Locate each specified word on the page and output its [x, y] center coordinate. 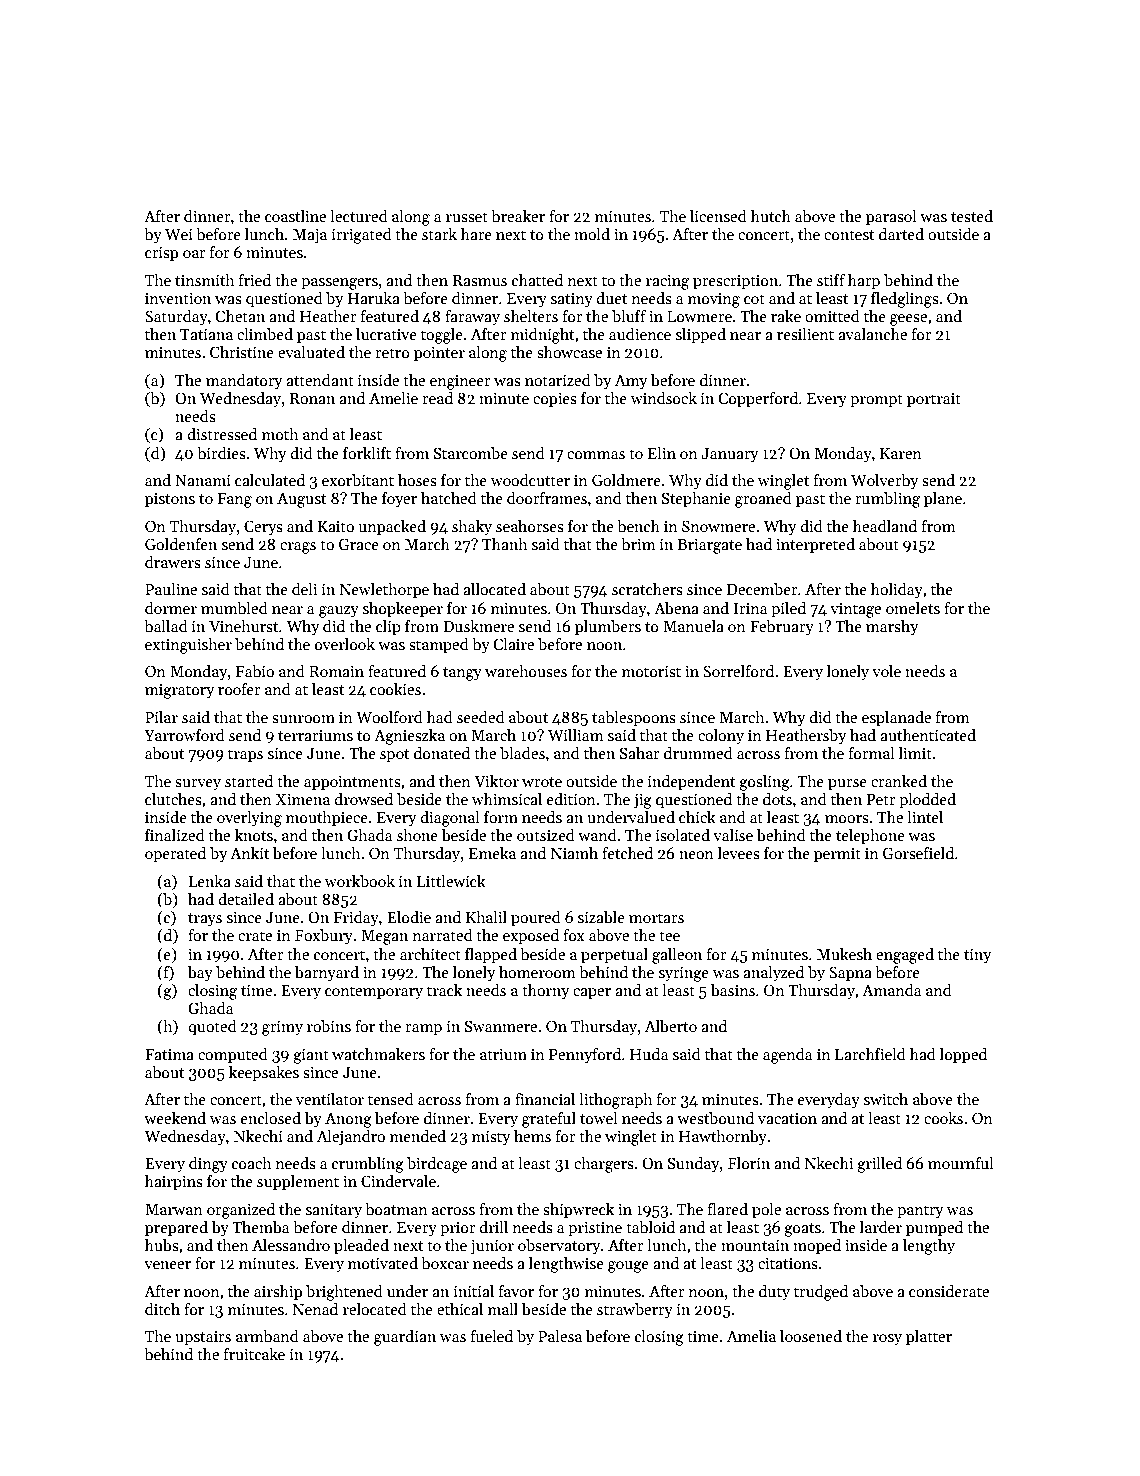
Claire [513, 644]
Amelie [393, 398]
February [782, 628]
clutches [173, 799]
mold [592, 234]
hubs [162, 1245]
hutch [771, 216]
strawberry [635, 1311]
